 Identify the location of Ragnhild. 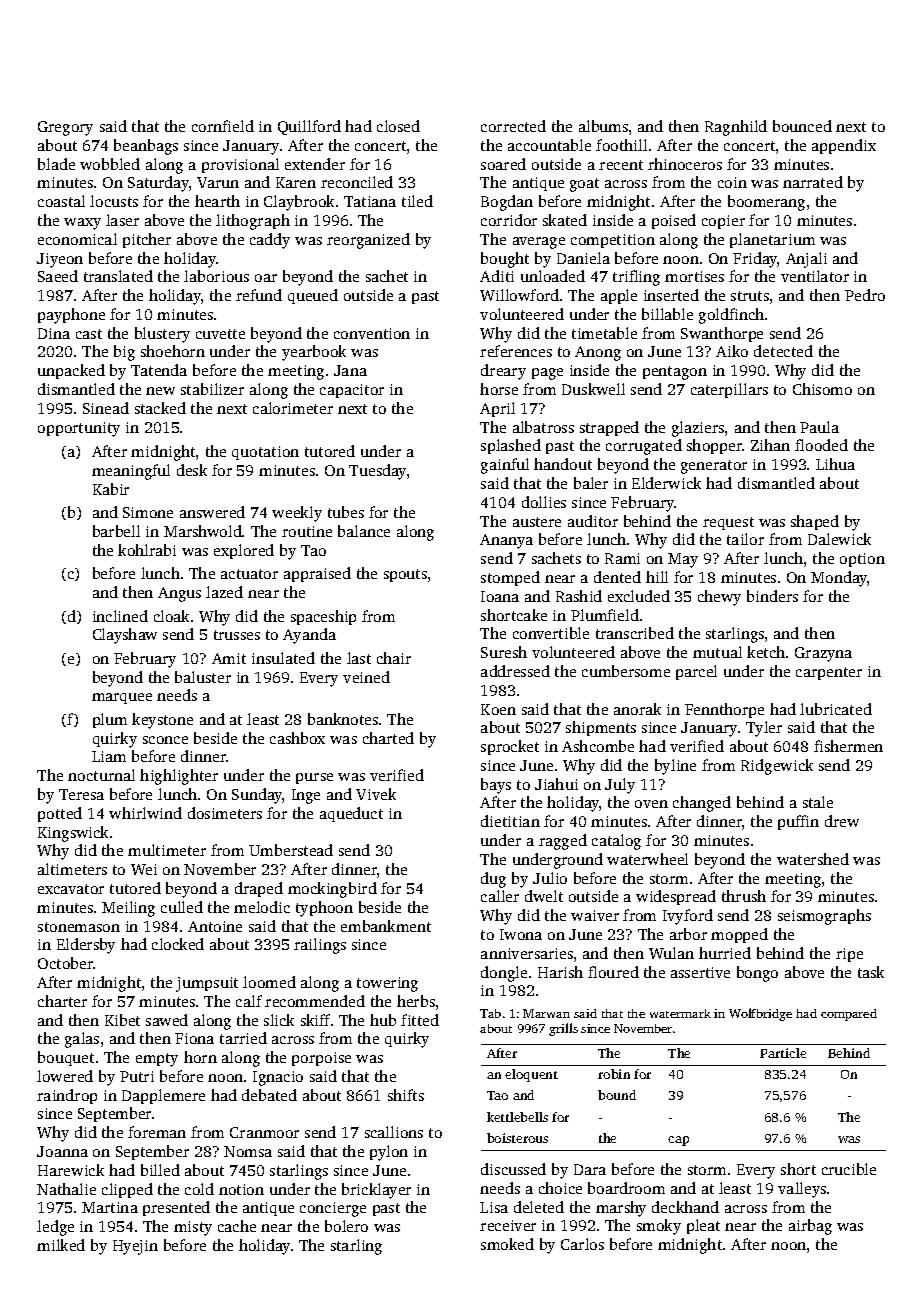
(736, 128).
